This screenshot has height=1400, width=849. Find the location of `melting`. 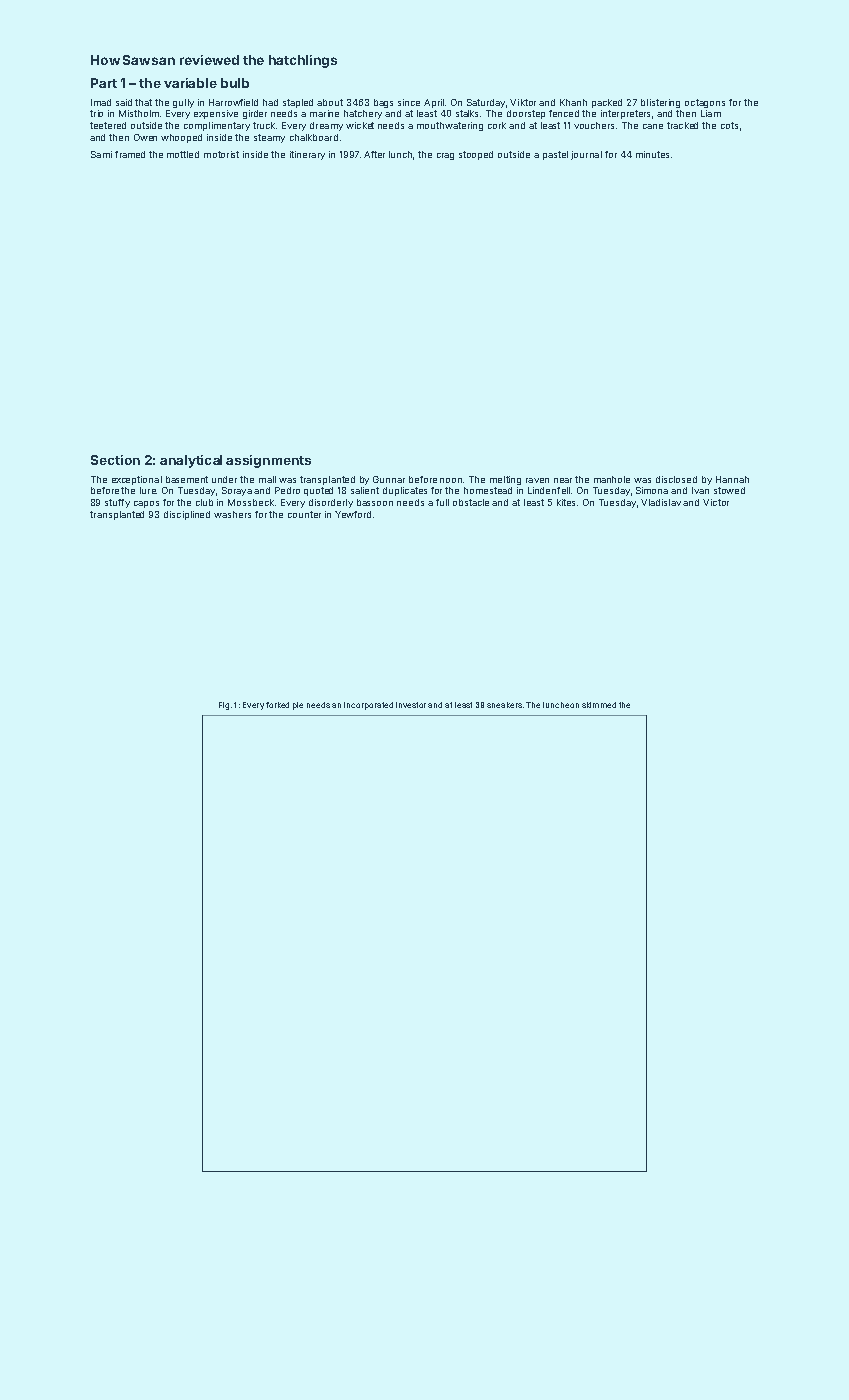

melting is located at coordinates (505, 480).
